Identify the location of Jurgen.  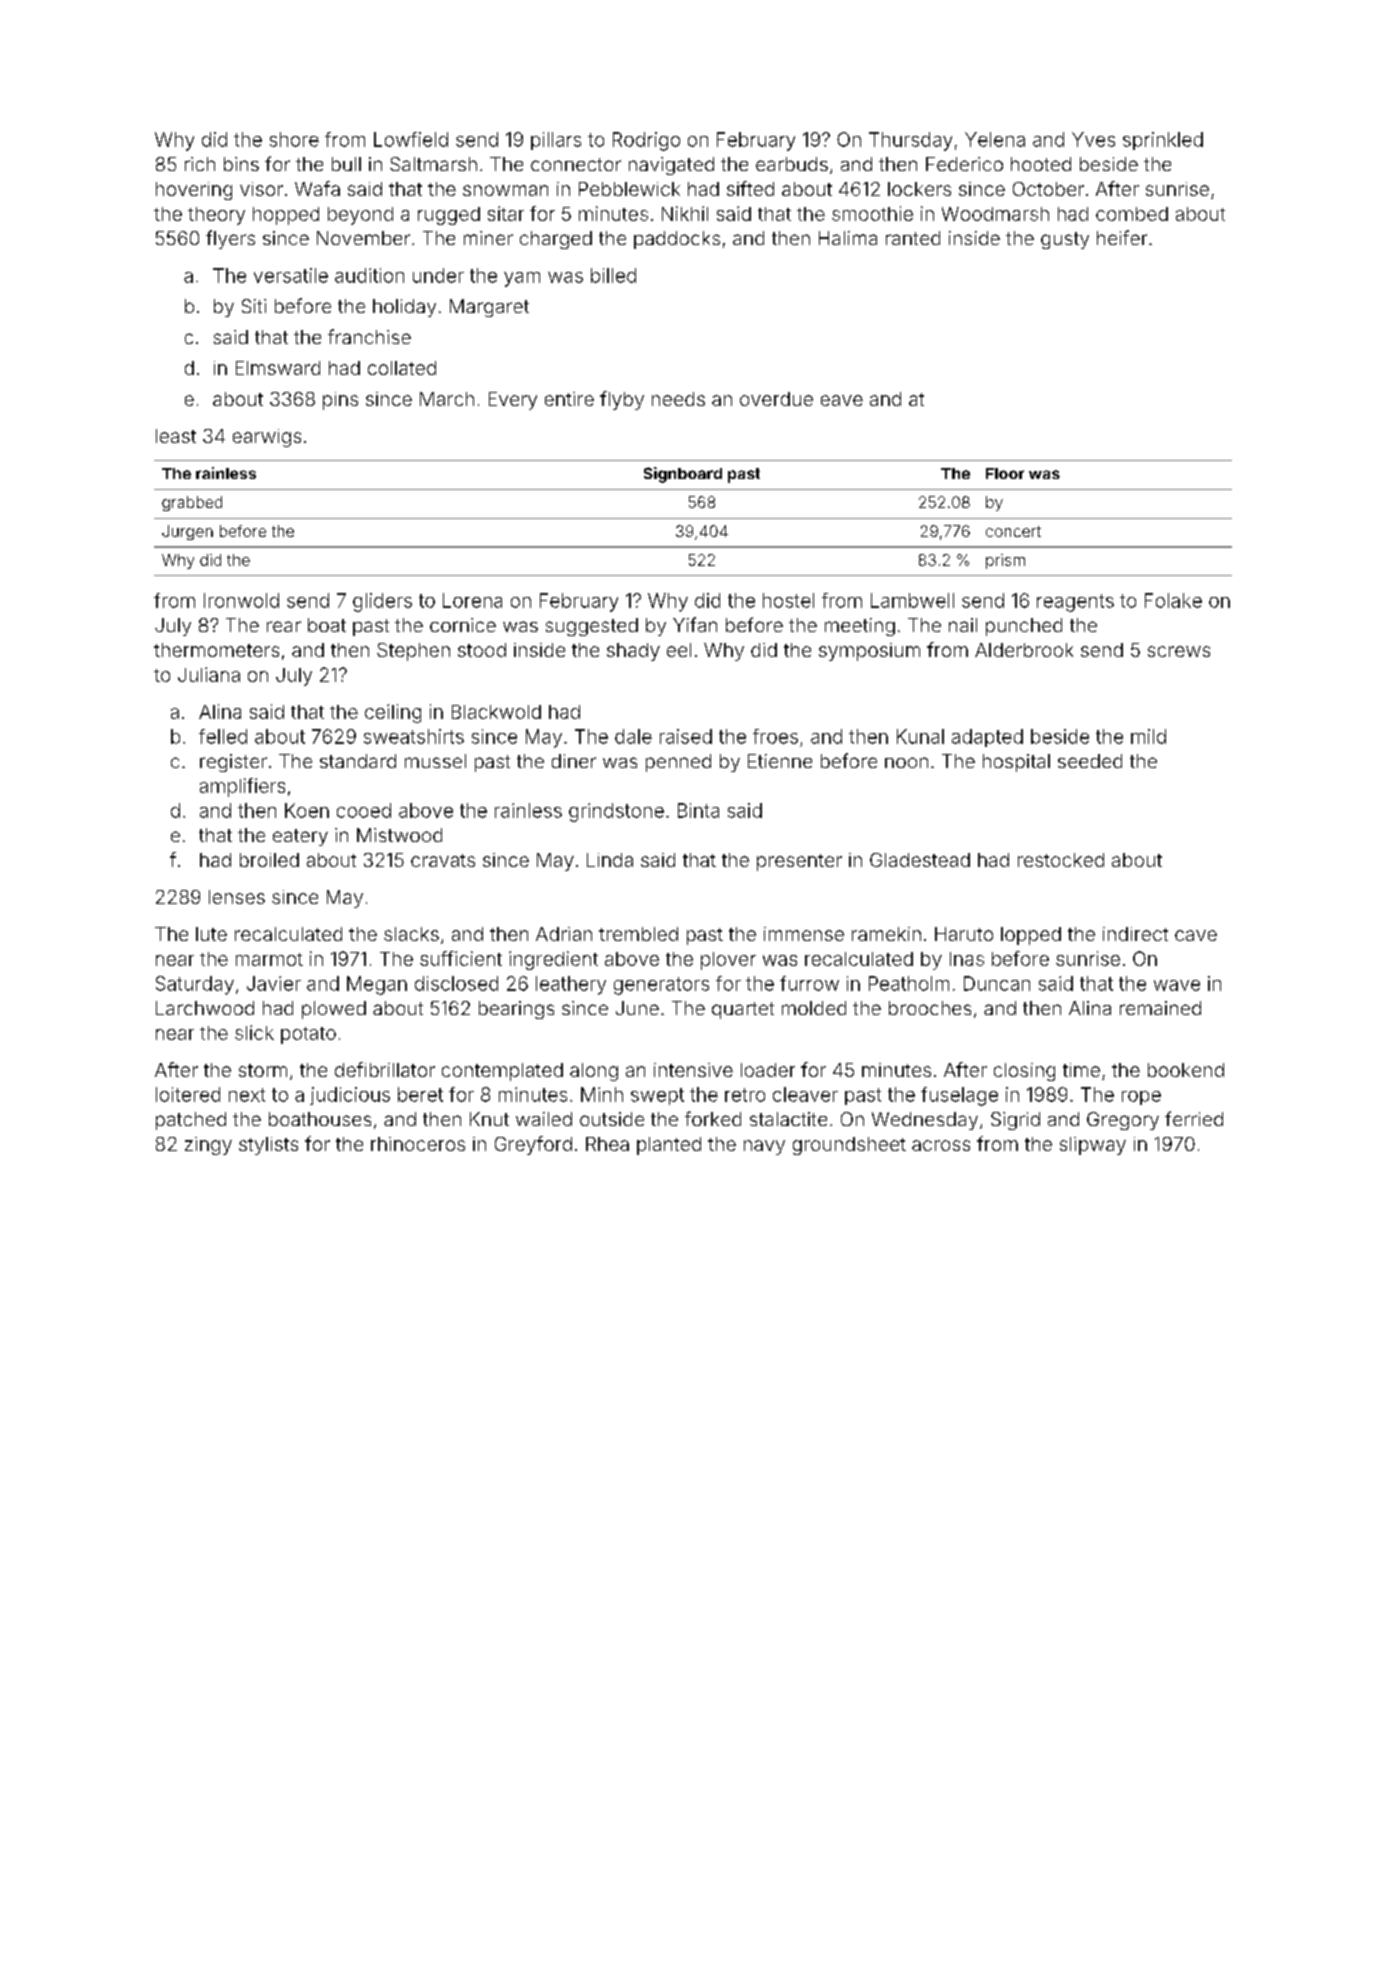
(187, 532).
